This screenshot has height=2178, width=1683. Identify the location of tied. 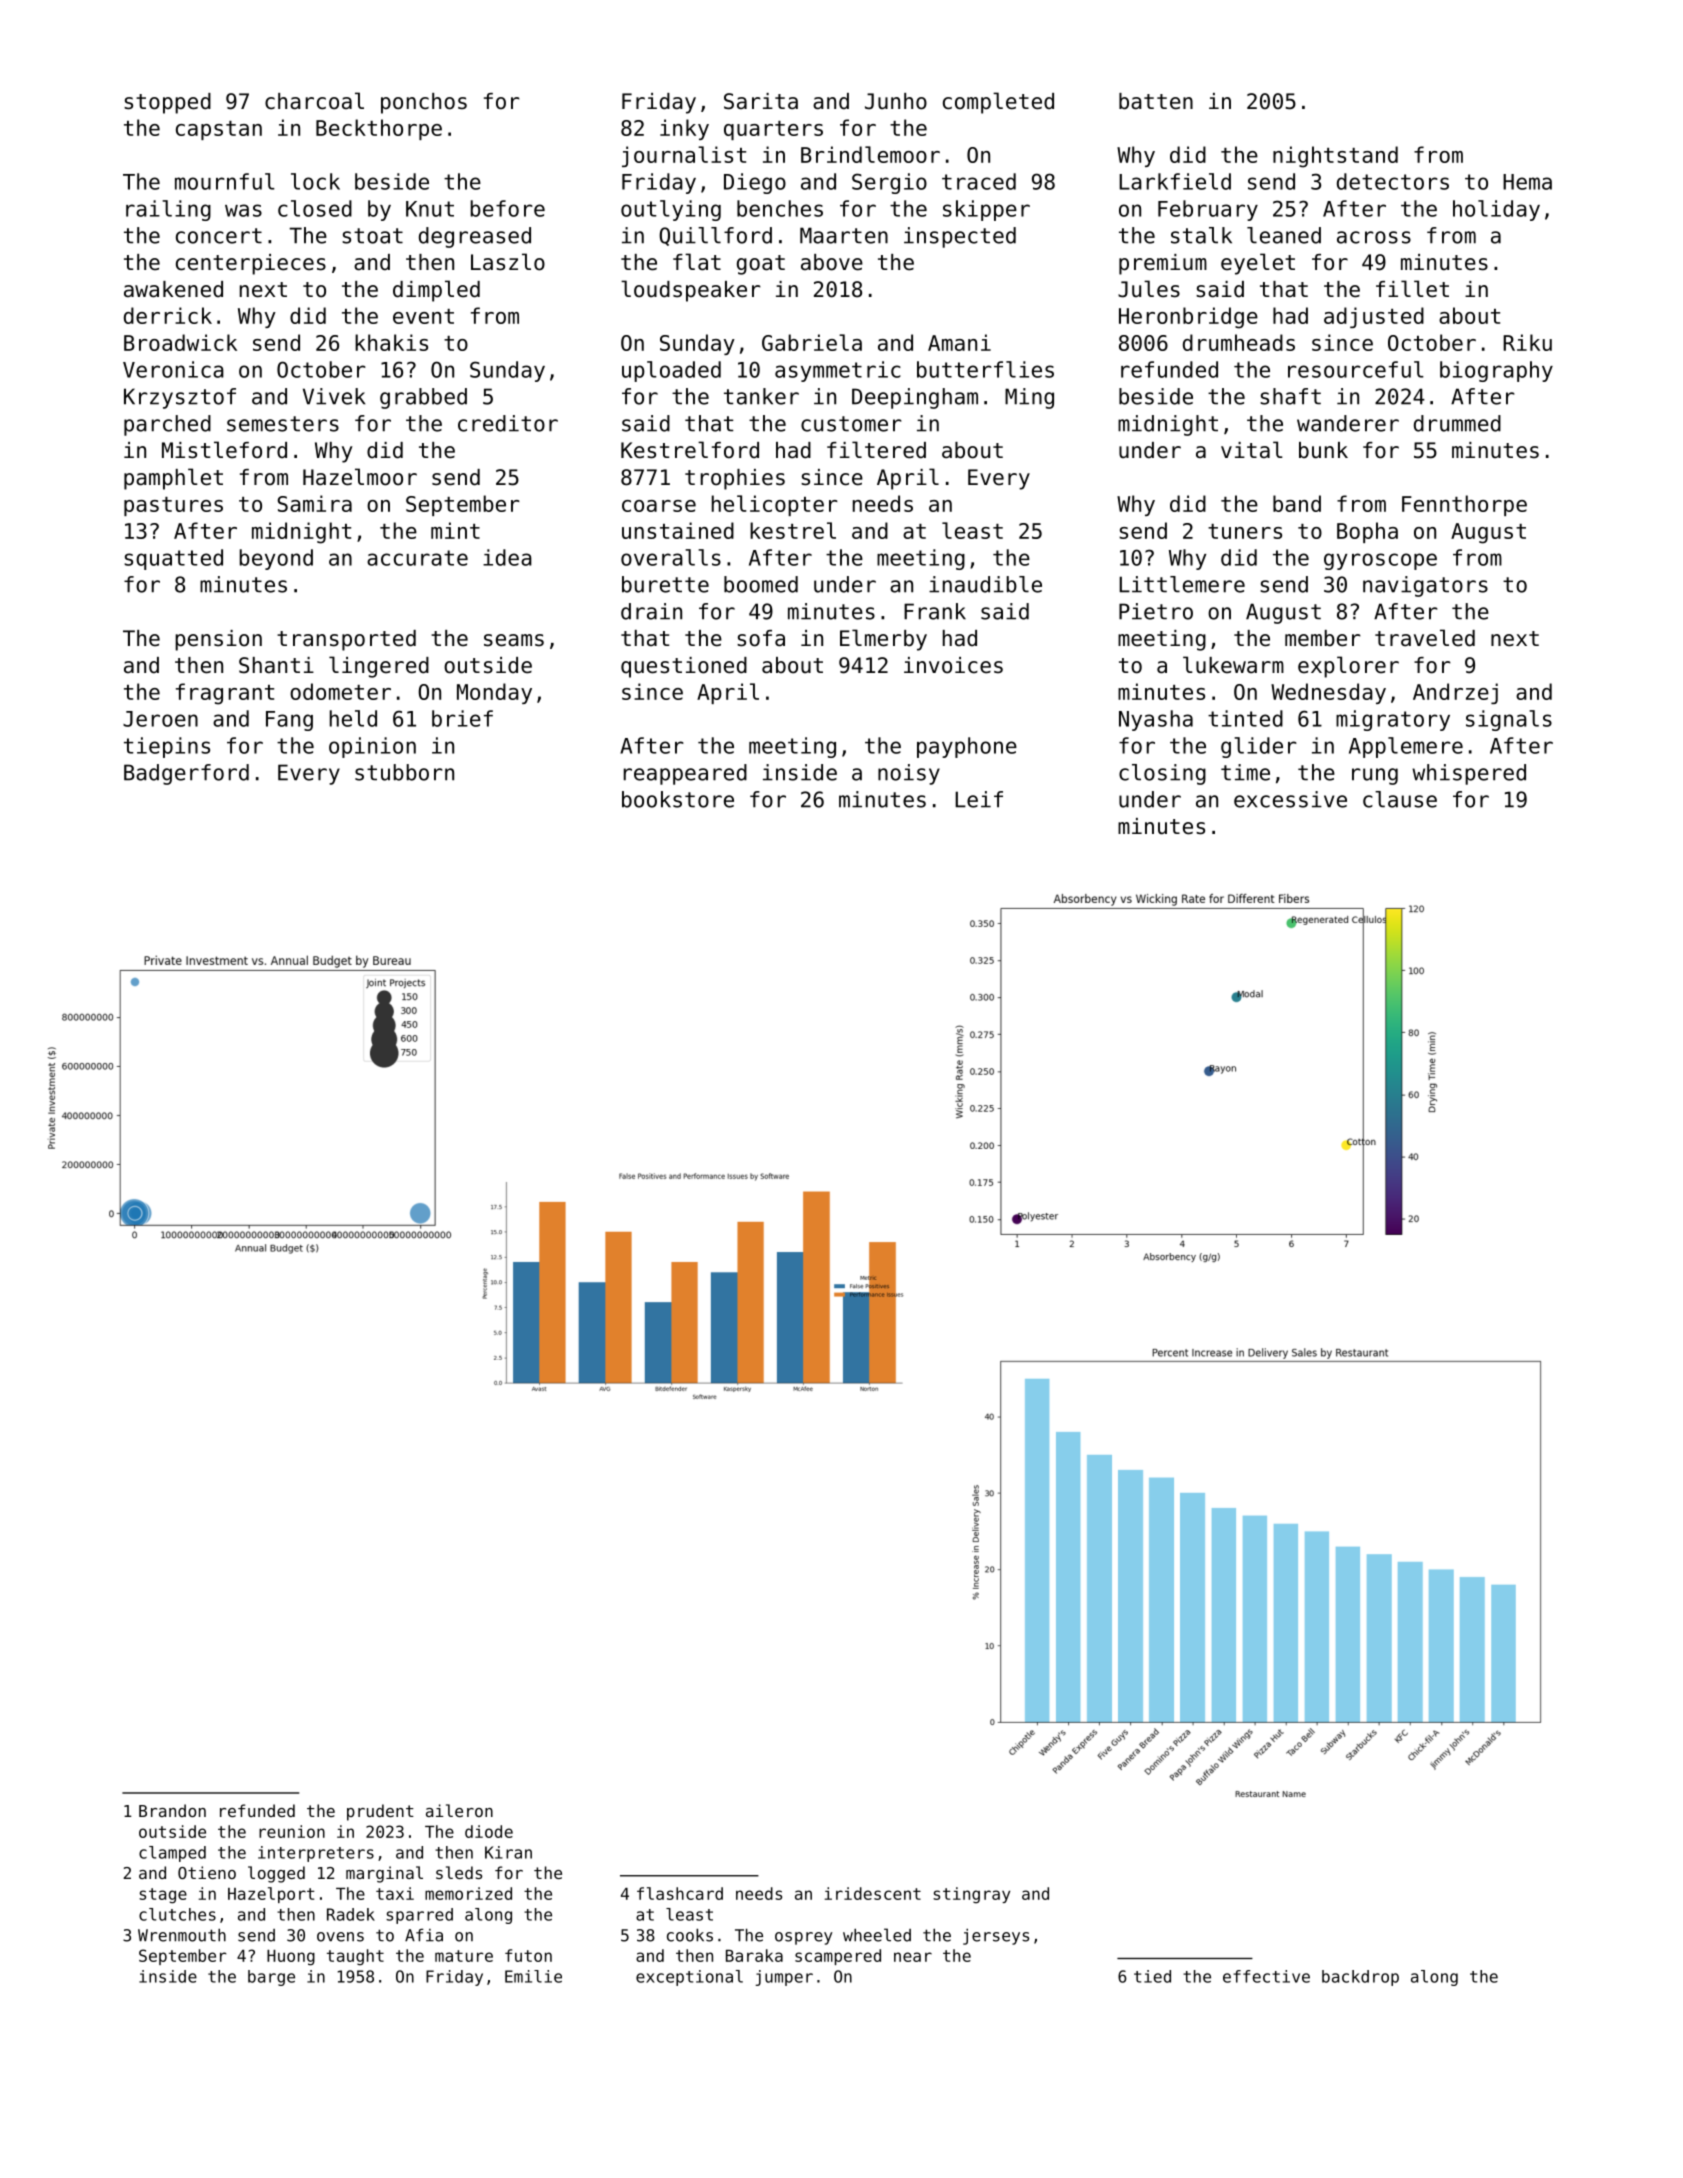
(1152, 1976).
